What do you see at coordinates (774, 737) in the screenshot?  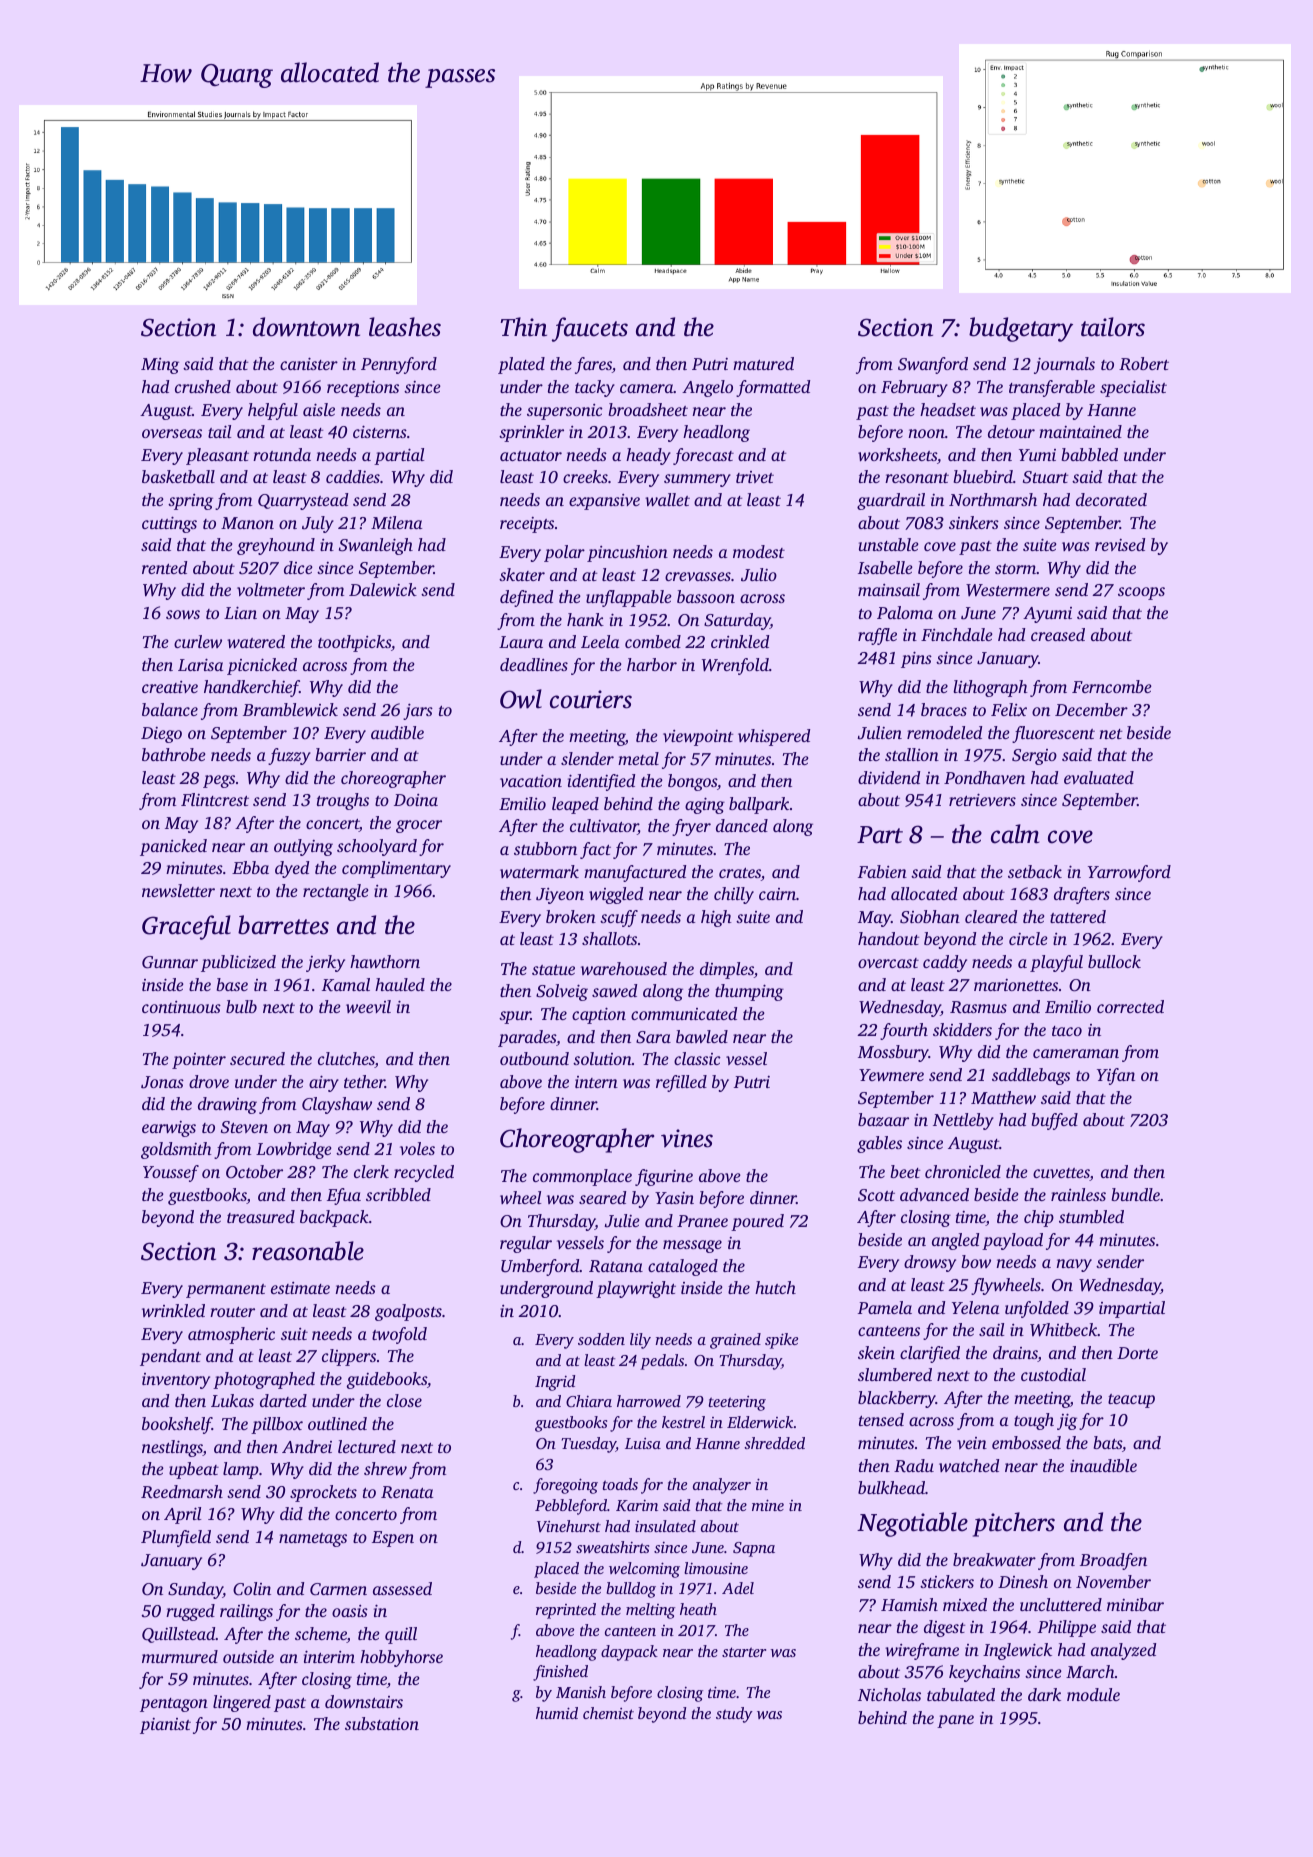 I see `whispered` at bounding box center [774, 737].
